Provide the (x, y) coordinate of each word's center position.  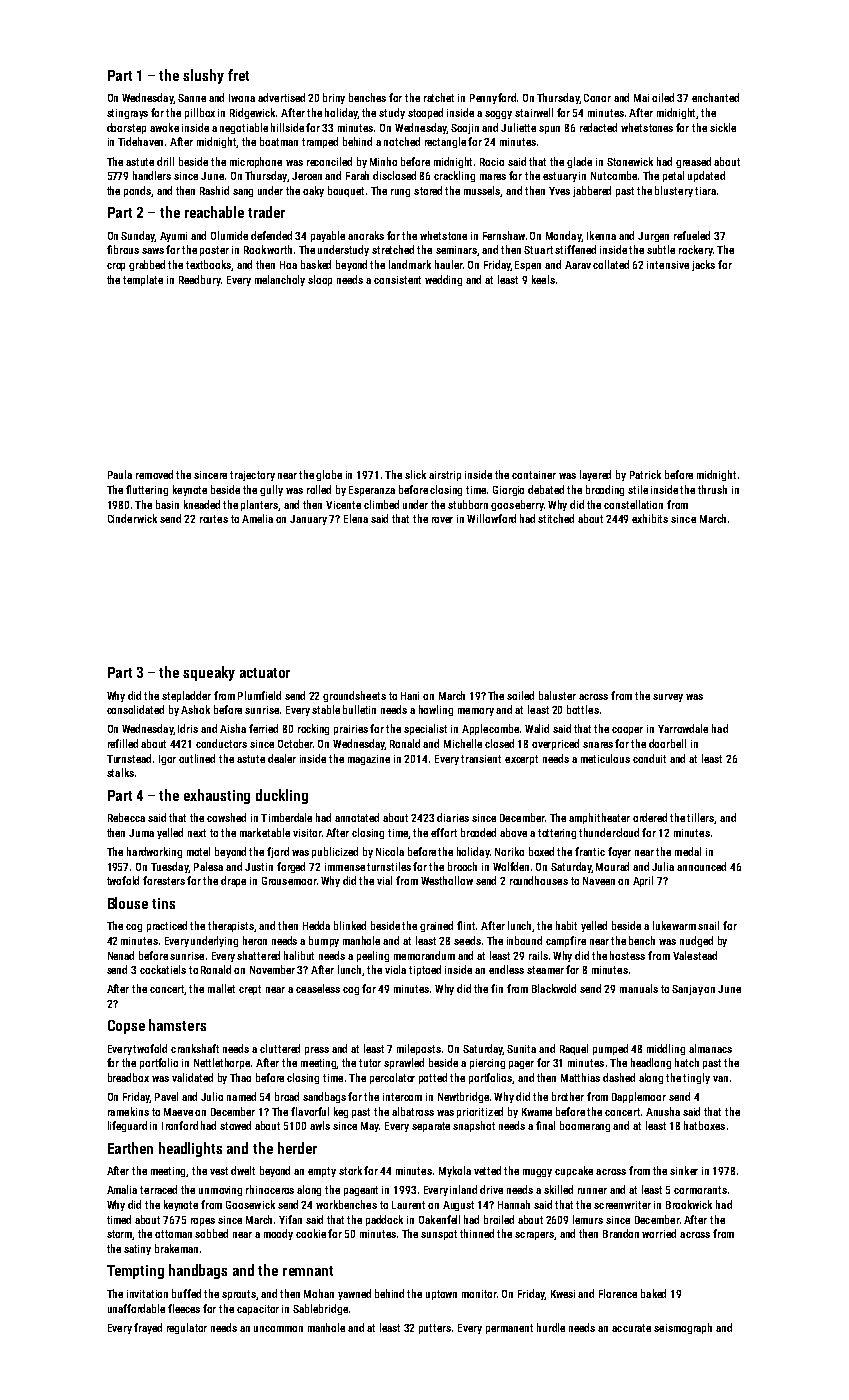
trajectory (252, 476)
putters (435, 1329)
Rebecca (126, 817)
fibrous (123, 249)
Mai (641, 98)
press (317, 1051)
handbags (198, 1271)
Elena (356, 518)
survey (668, 698)
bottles (583, 709)
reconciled (329, 161)
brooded (478, 832)
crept (250, 990)
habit (566, 925)
